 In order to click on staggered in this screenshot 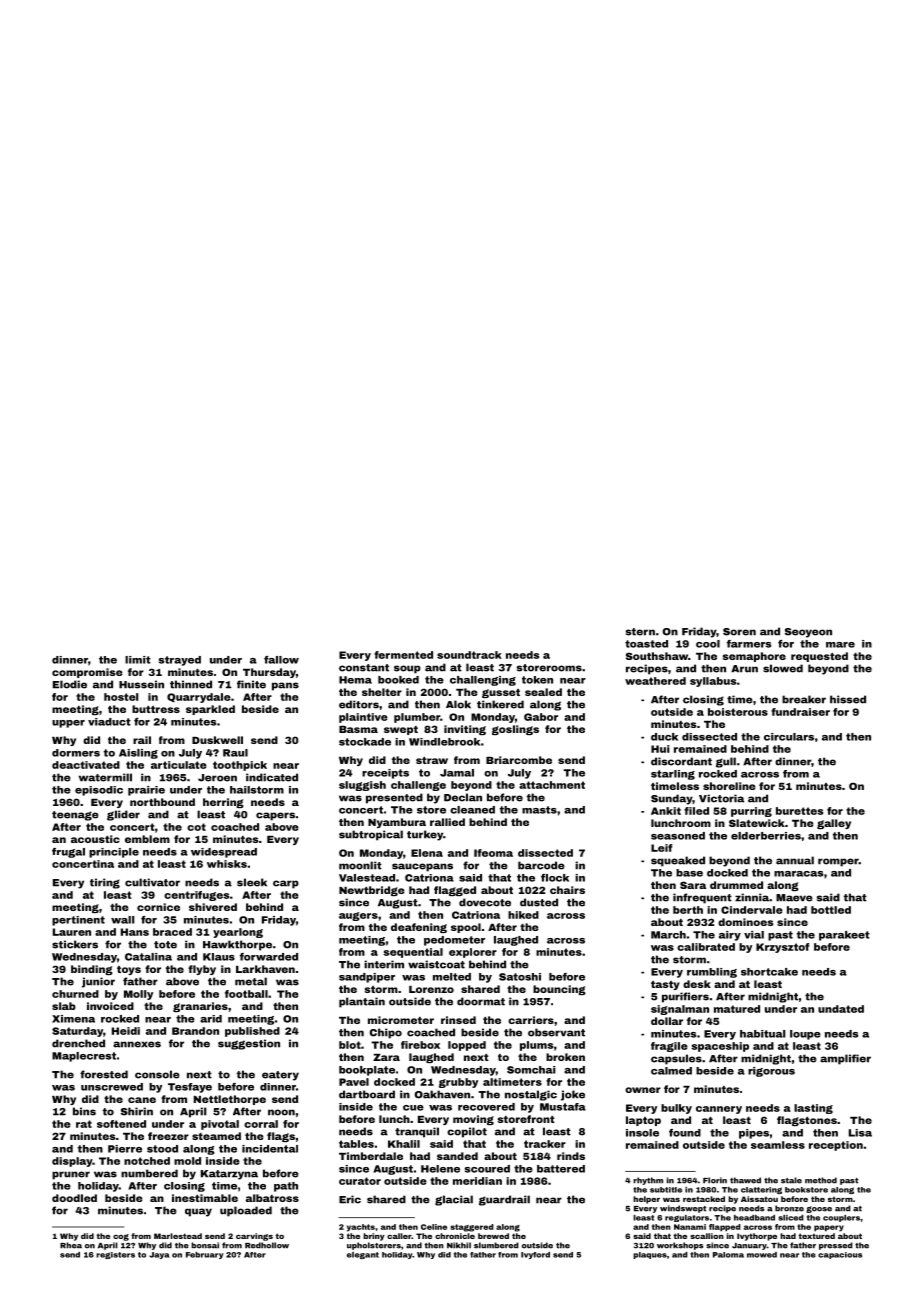, I will do `click(472, 1228)`.
